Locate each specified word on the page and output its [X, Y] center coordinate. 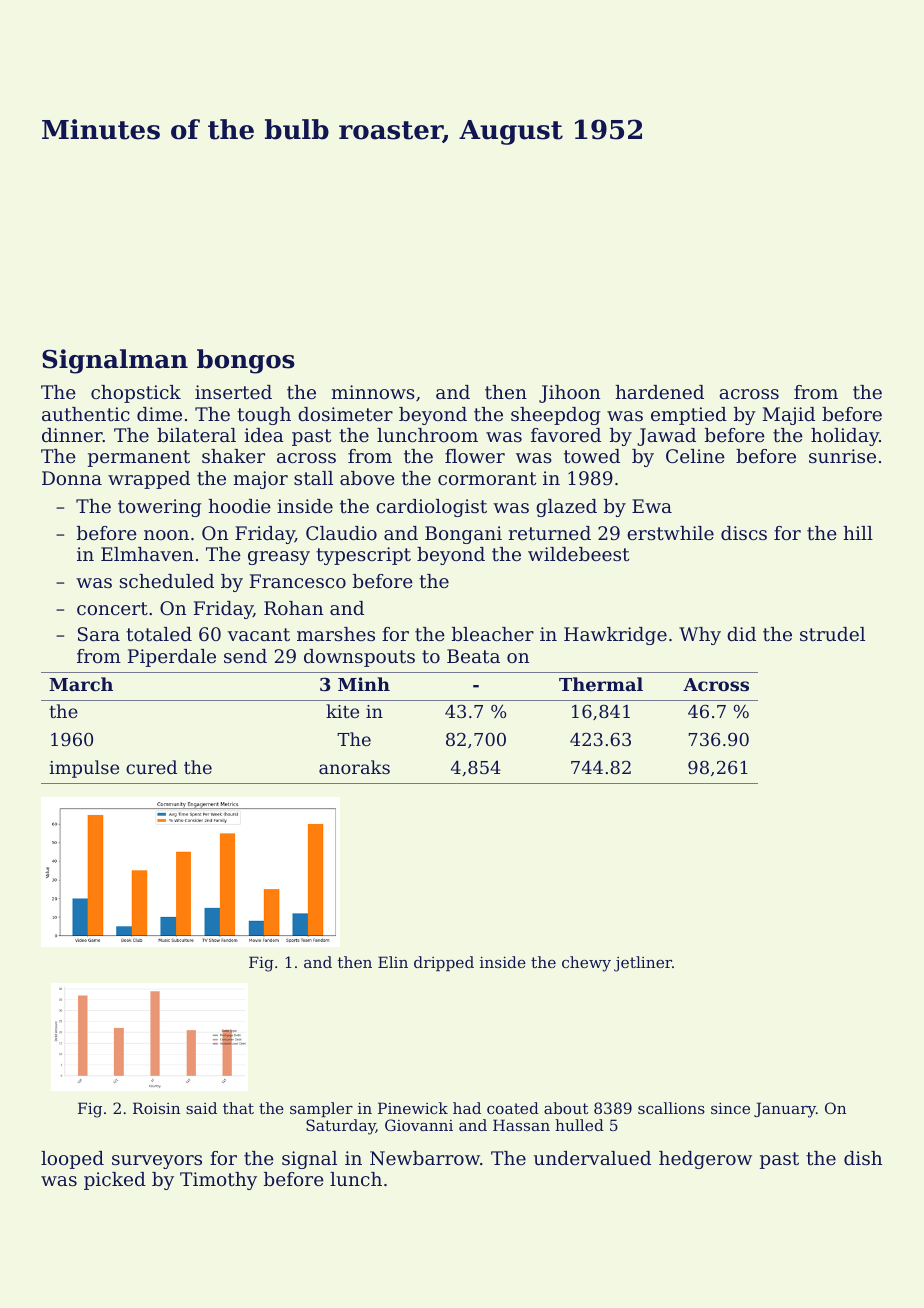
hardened [659, 392]
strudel [832, 634]
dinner [72, 435]
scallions [671, 1108]
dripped [444, 963]
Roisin [156, 1108]
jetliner [643, 964]
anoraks [354, 767]
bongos [246, 361]
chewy [586, 964]
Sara [99, 634]
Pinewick [413, 1108]
